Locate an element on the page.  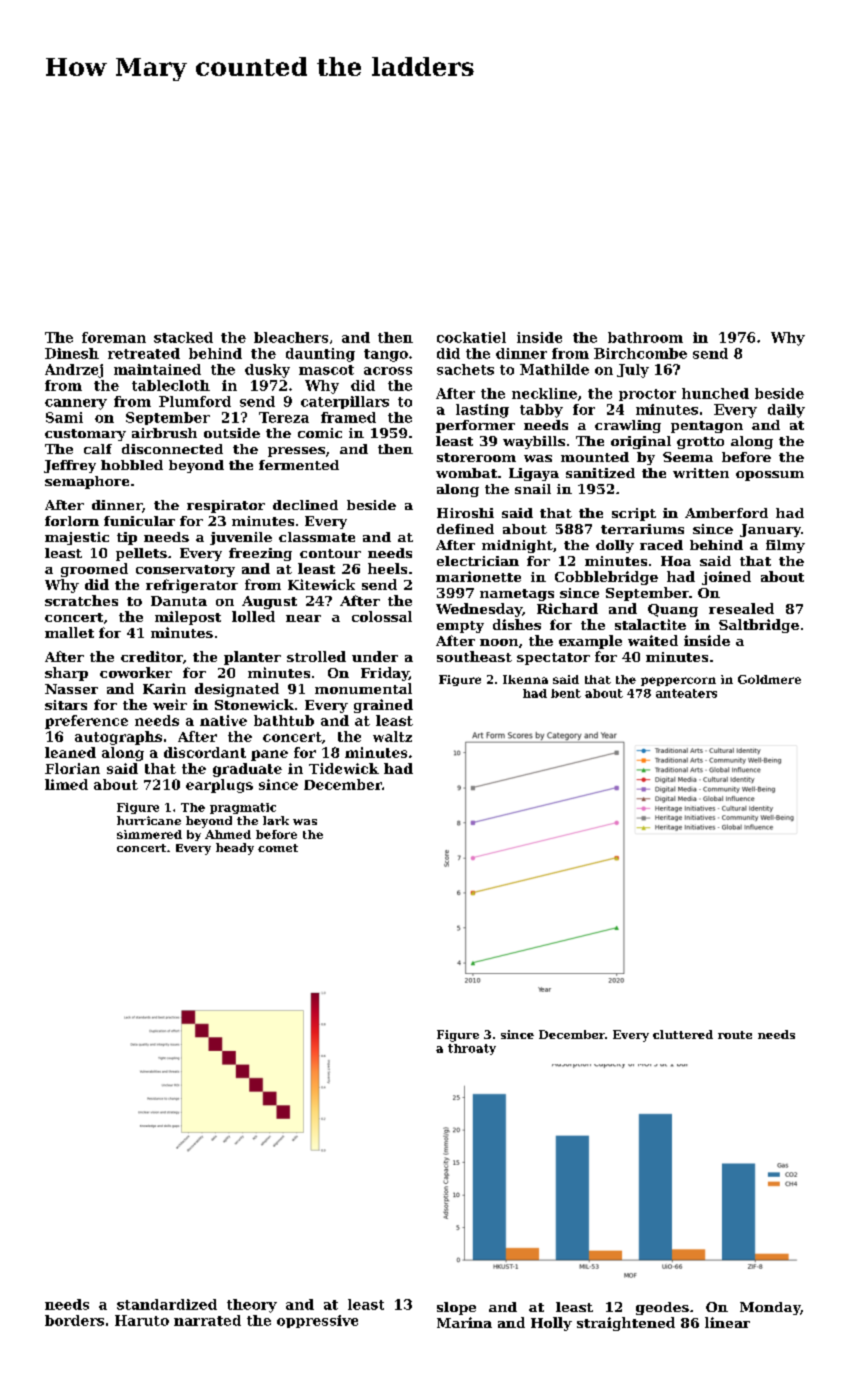
borders is located at coordinates (74, 1320).
